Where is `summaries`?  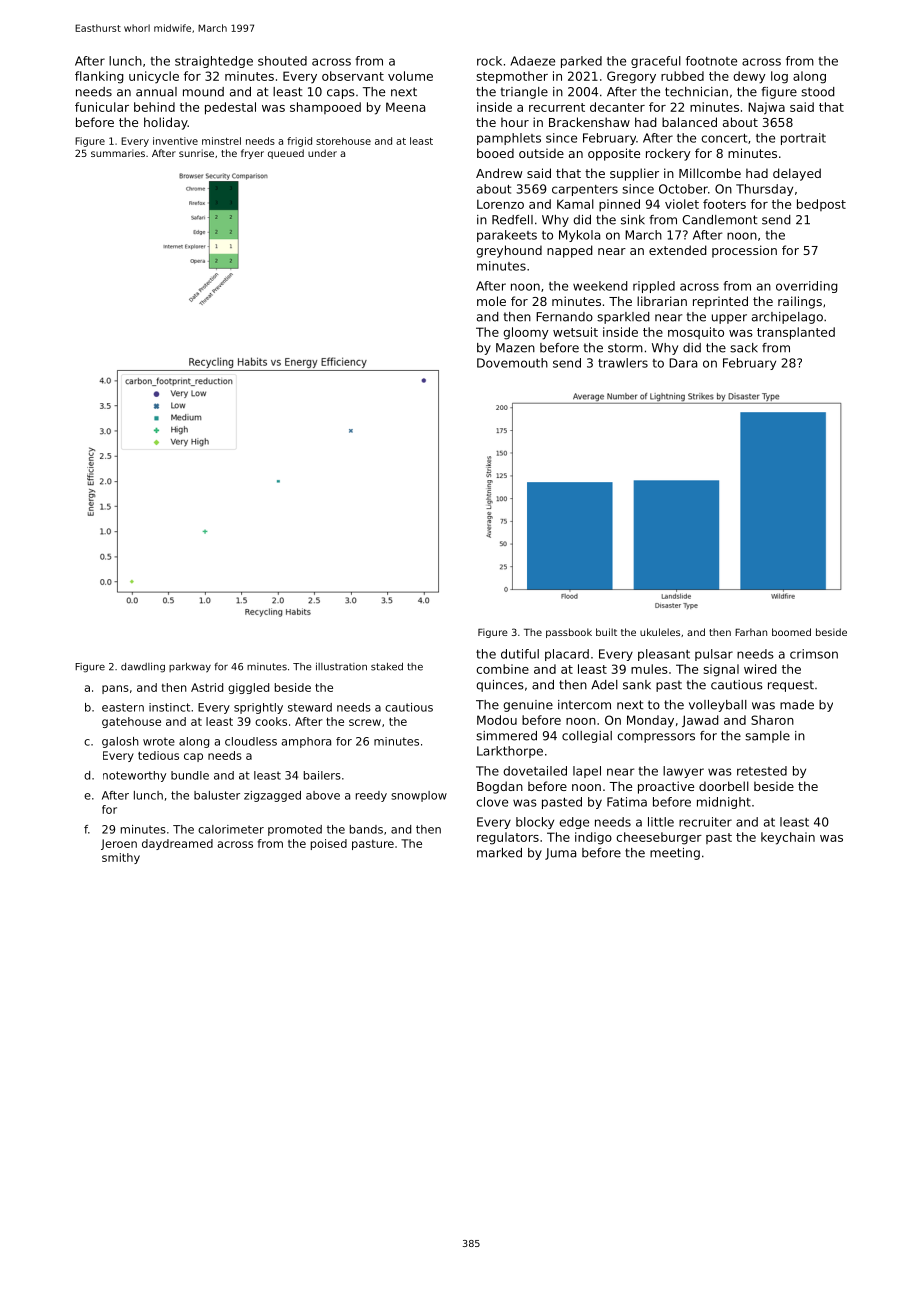 summaries is located at coordinates (118, 153).
